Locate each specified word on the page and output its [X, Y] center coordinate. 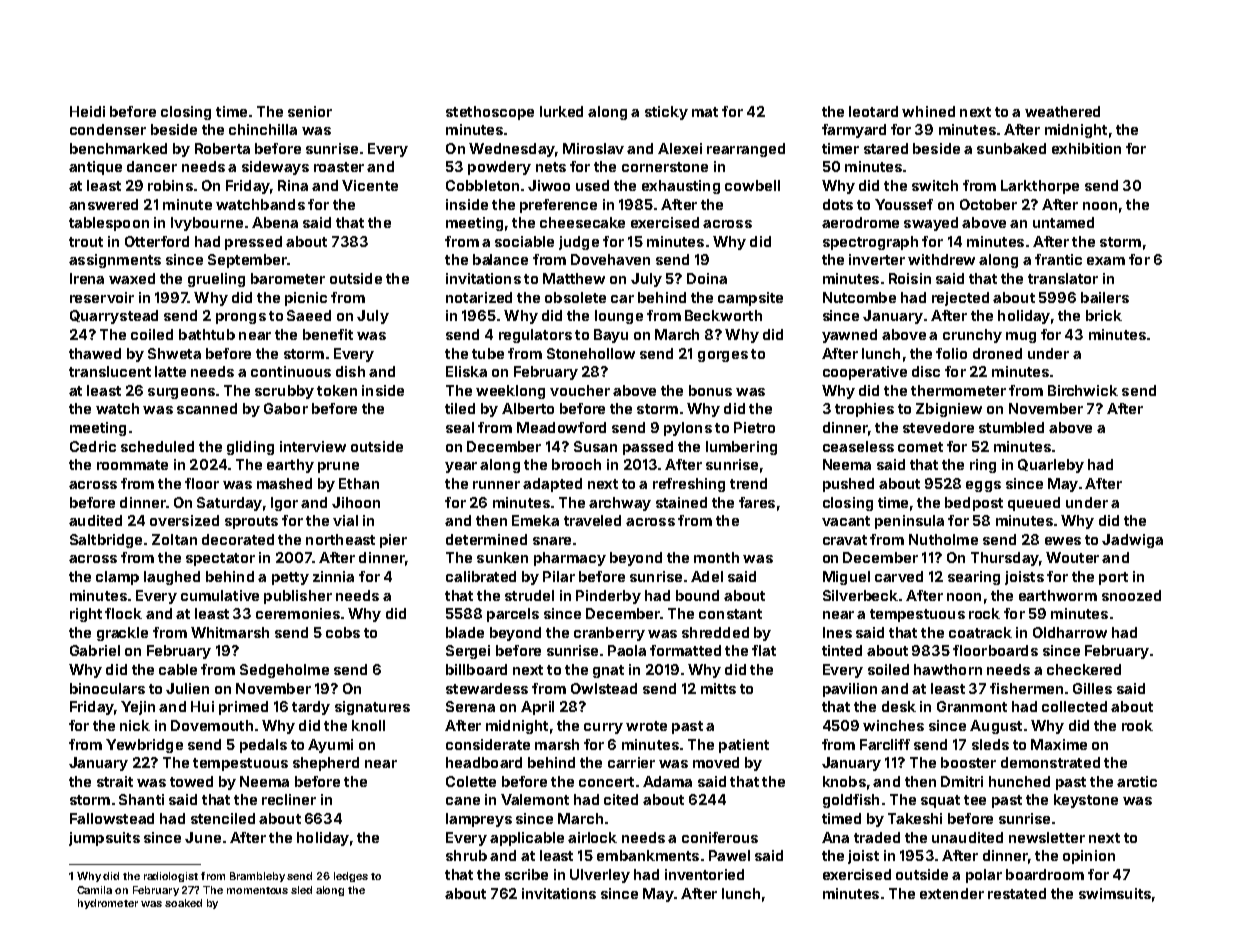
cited [621, 799]
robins [170, 185]
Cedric [93, 446]
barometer [288, 278]
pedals [263, 746]
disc [926, 371]
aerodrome [860, 222]
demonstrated [1050, 762]
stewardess [487, 688]
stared [886, 148]
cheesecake [582, 222]
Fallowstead [112, 818]
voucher [580, 390]
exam [1106, 261]
